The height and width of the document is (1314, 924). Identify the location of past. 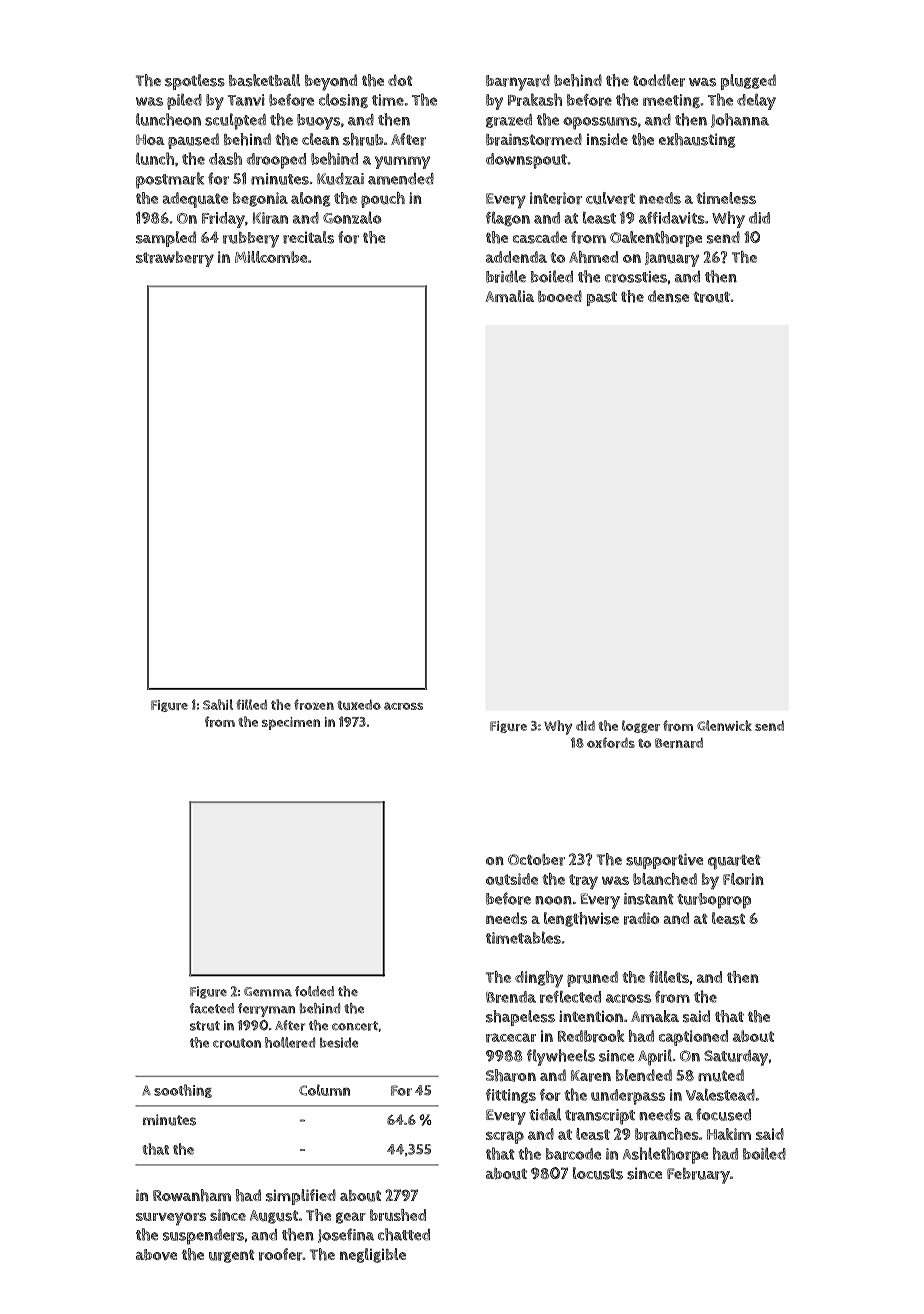
(602, 299).
